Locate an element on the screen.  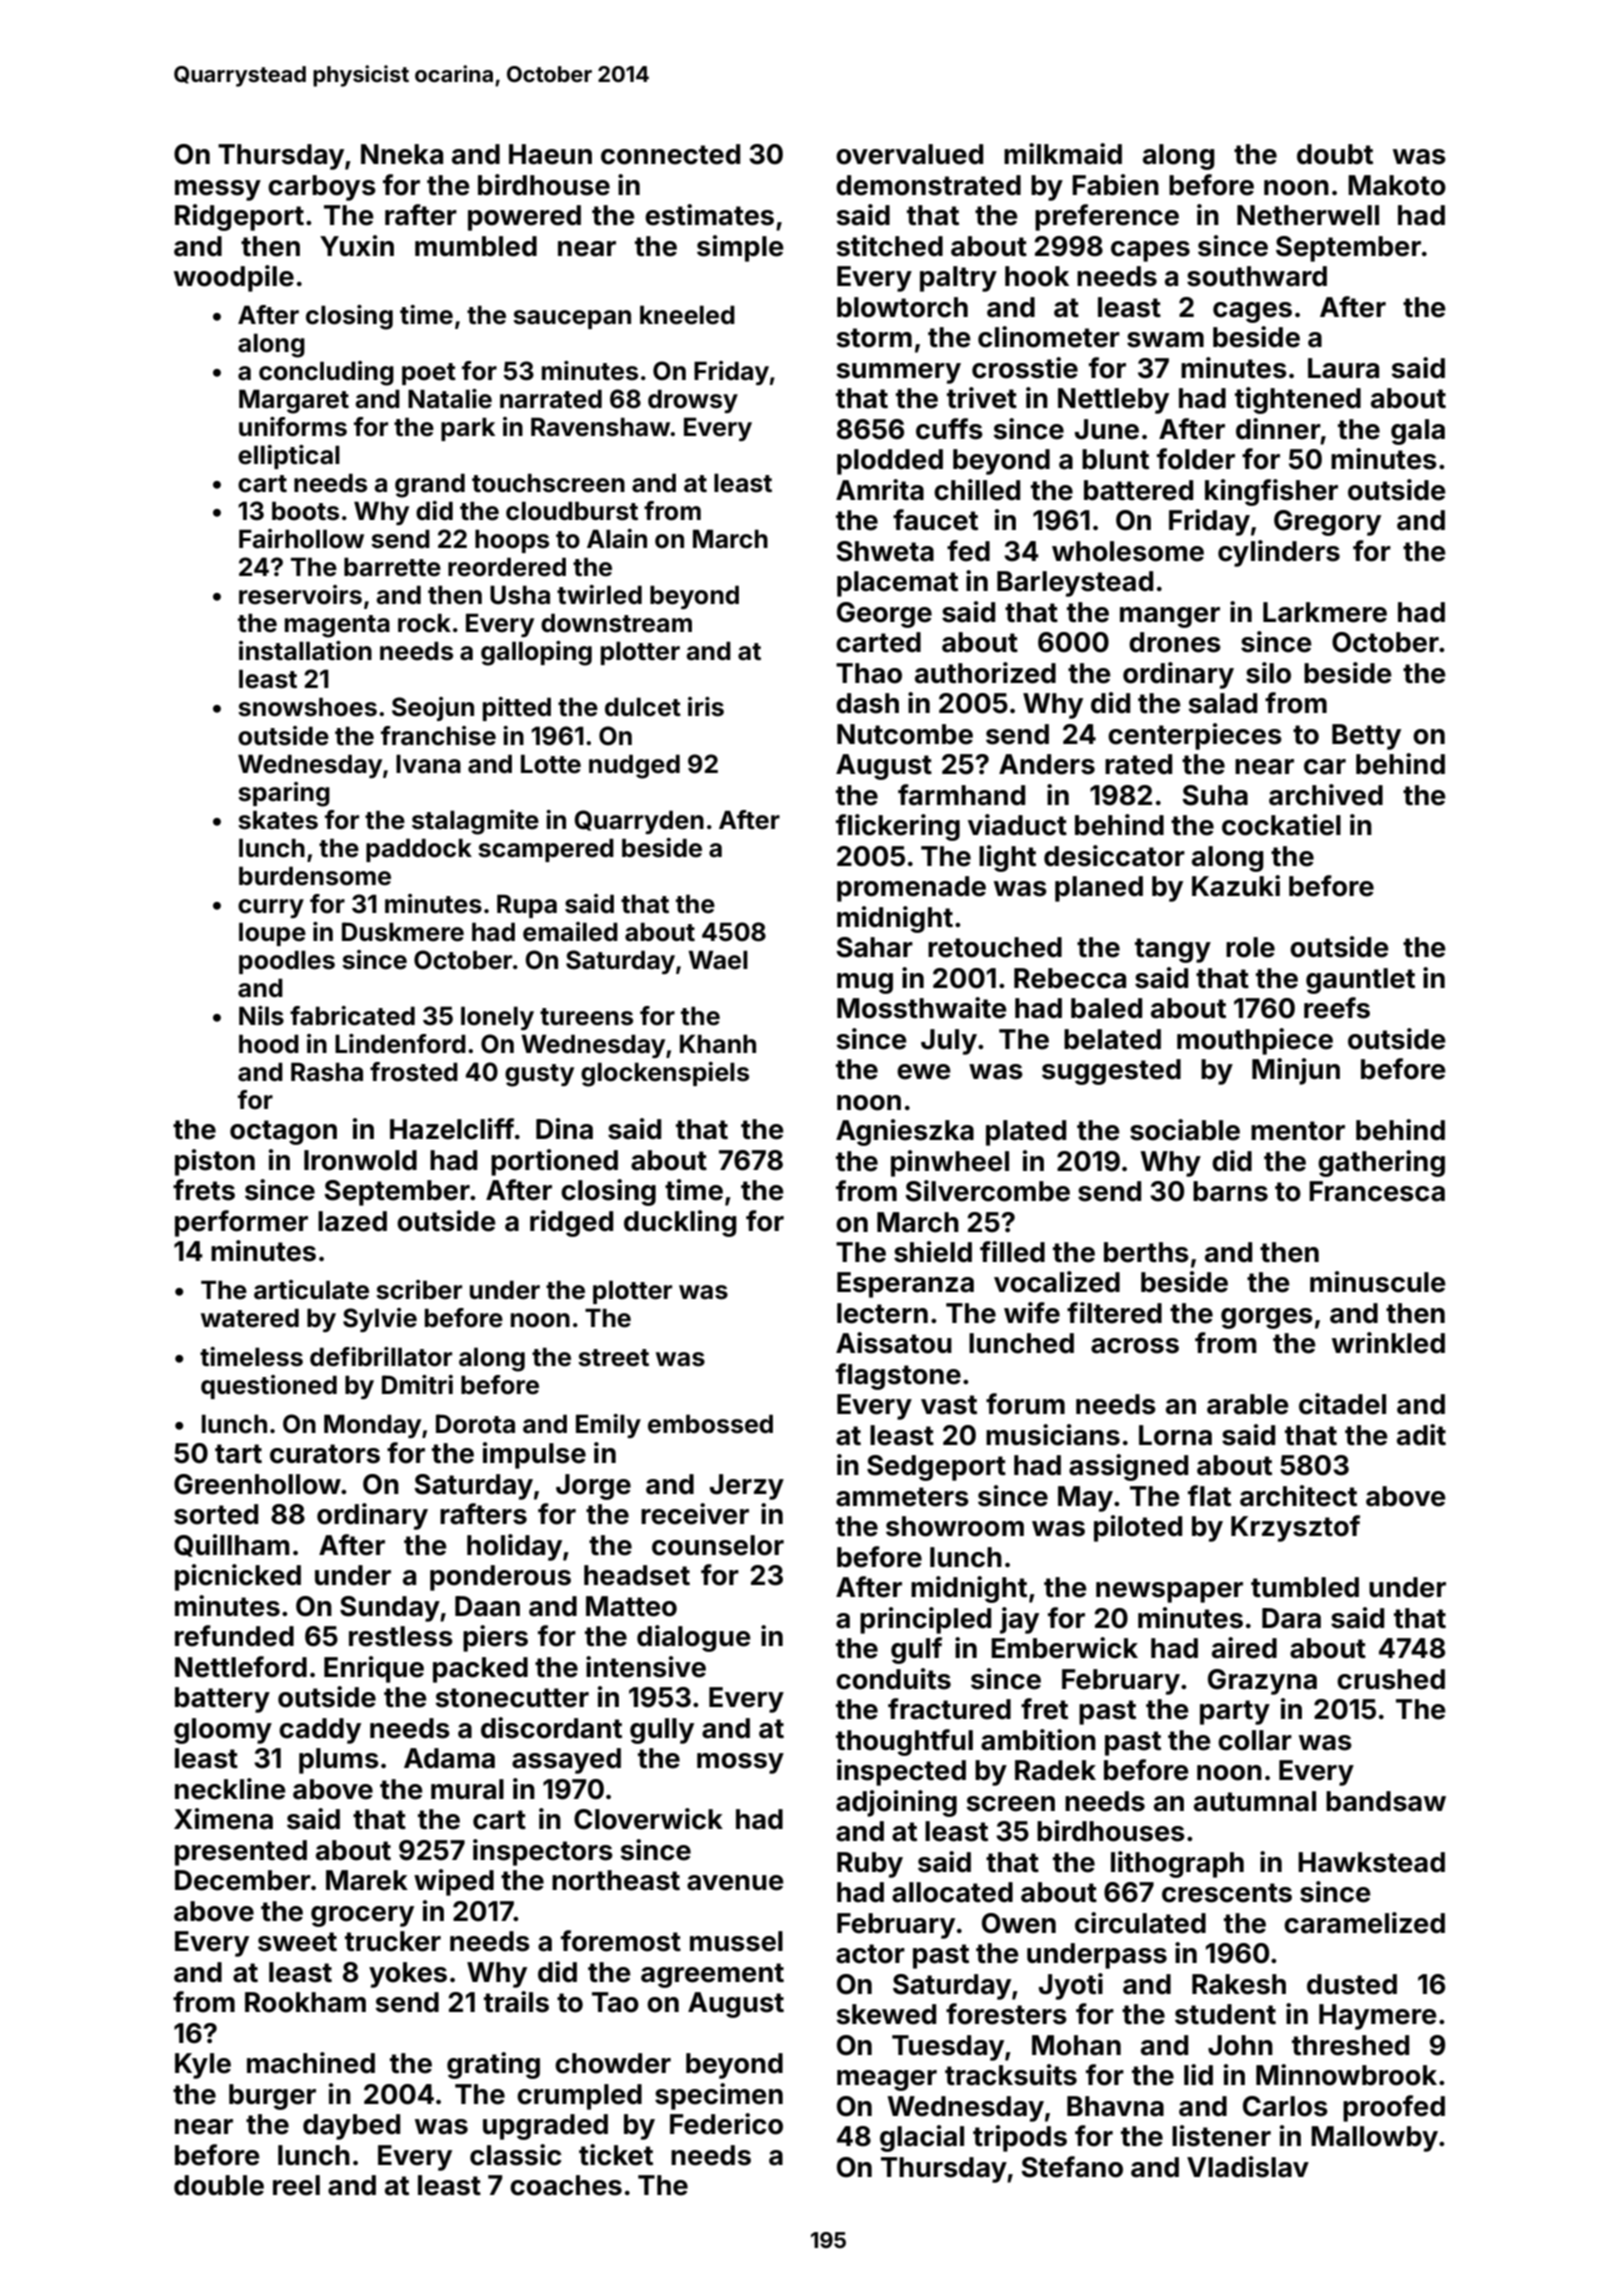
Nneka is located at coordinates (402, 154).
